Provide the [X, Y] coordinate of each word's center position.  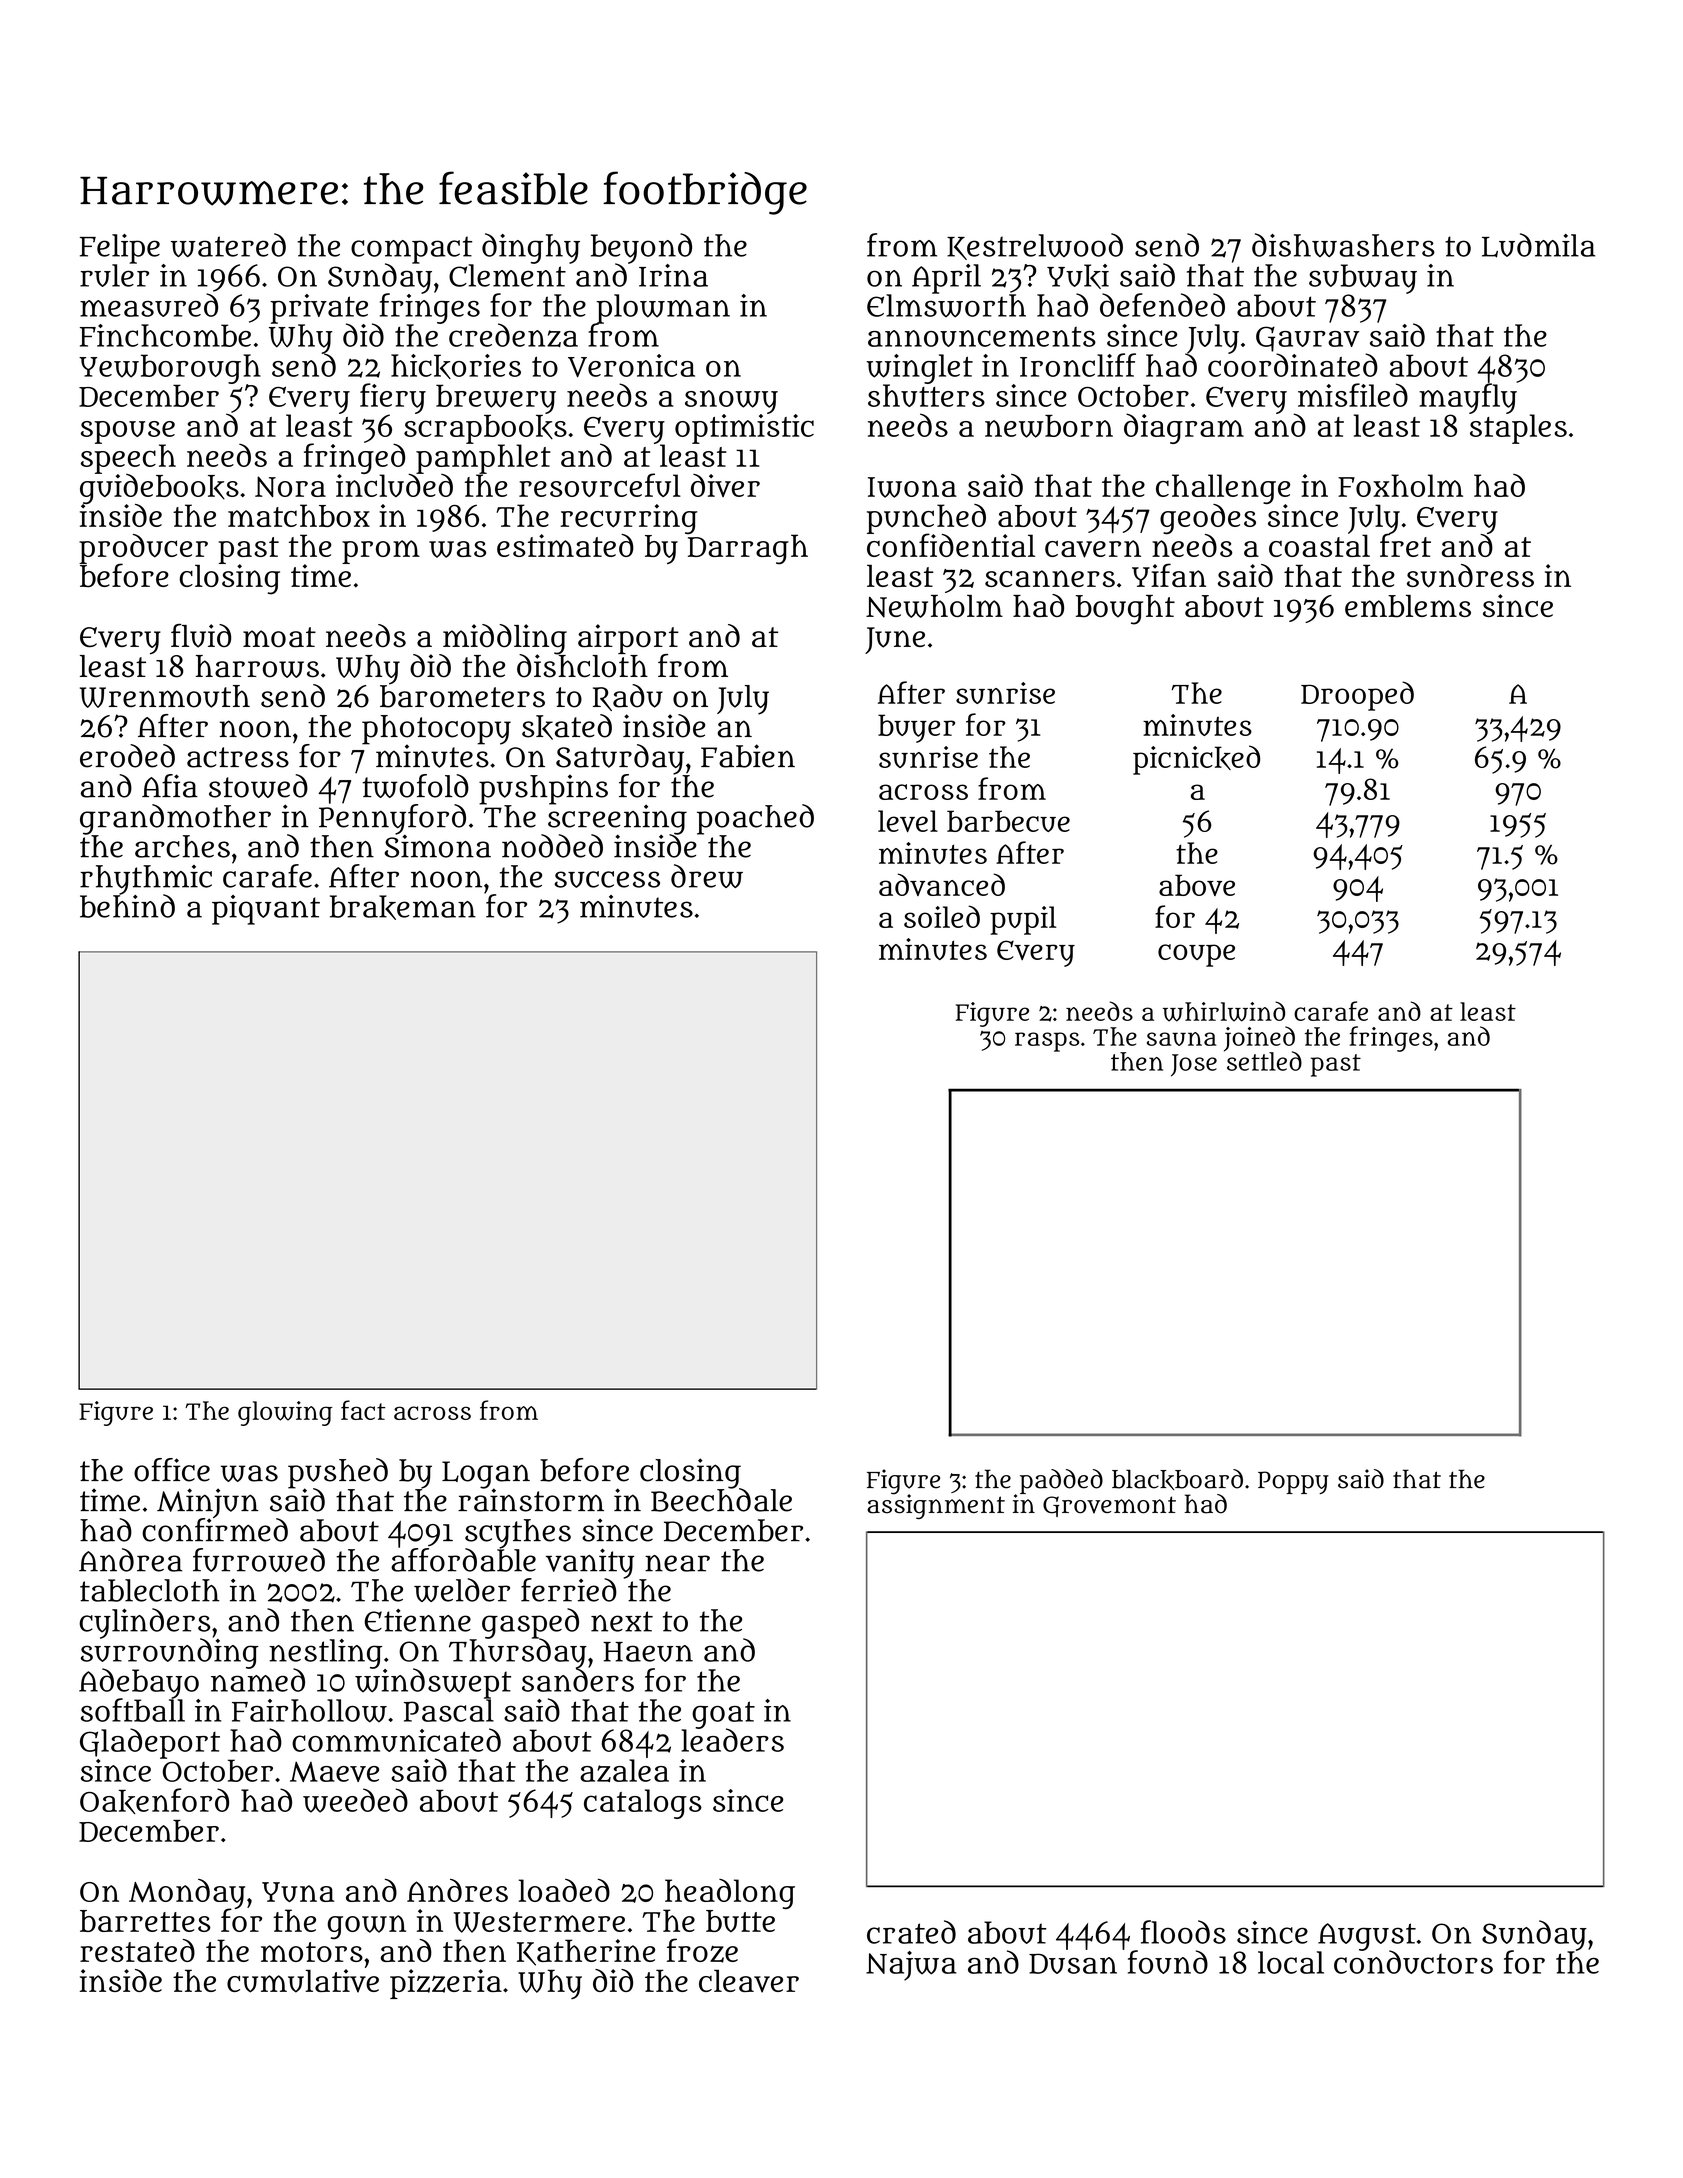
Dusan [1073, 1963]
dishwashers [1343, 245]
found [1168, 1962]
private [319, 309]
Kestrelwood [1035, 246]
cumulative [303, 1981]
